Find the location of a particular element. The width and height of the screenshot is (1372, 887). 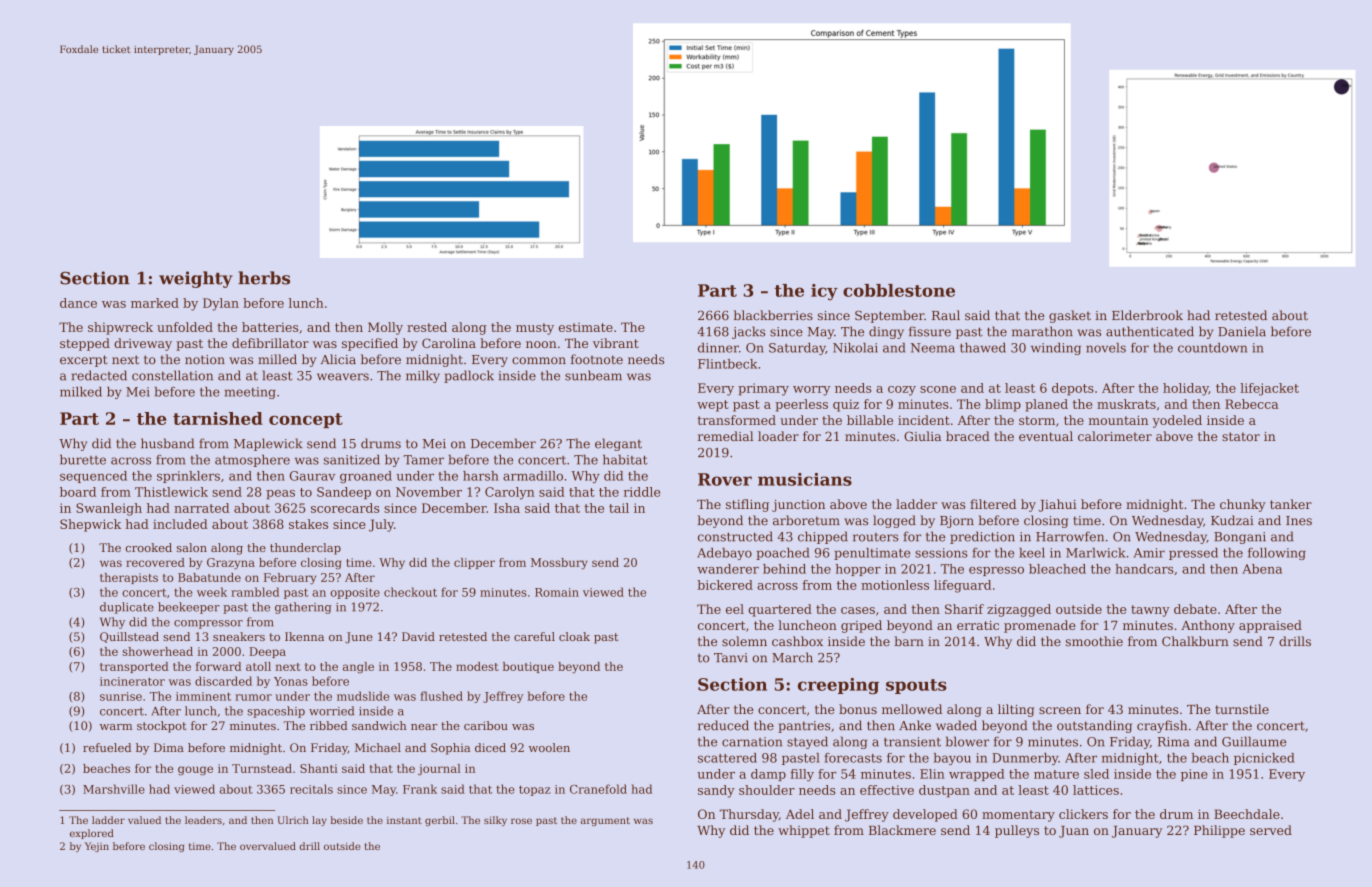

refueled is located at coordinates (107, 747).
